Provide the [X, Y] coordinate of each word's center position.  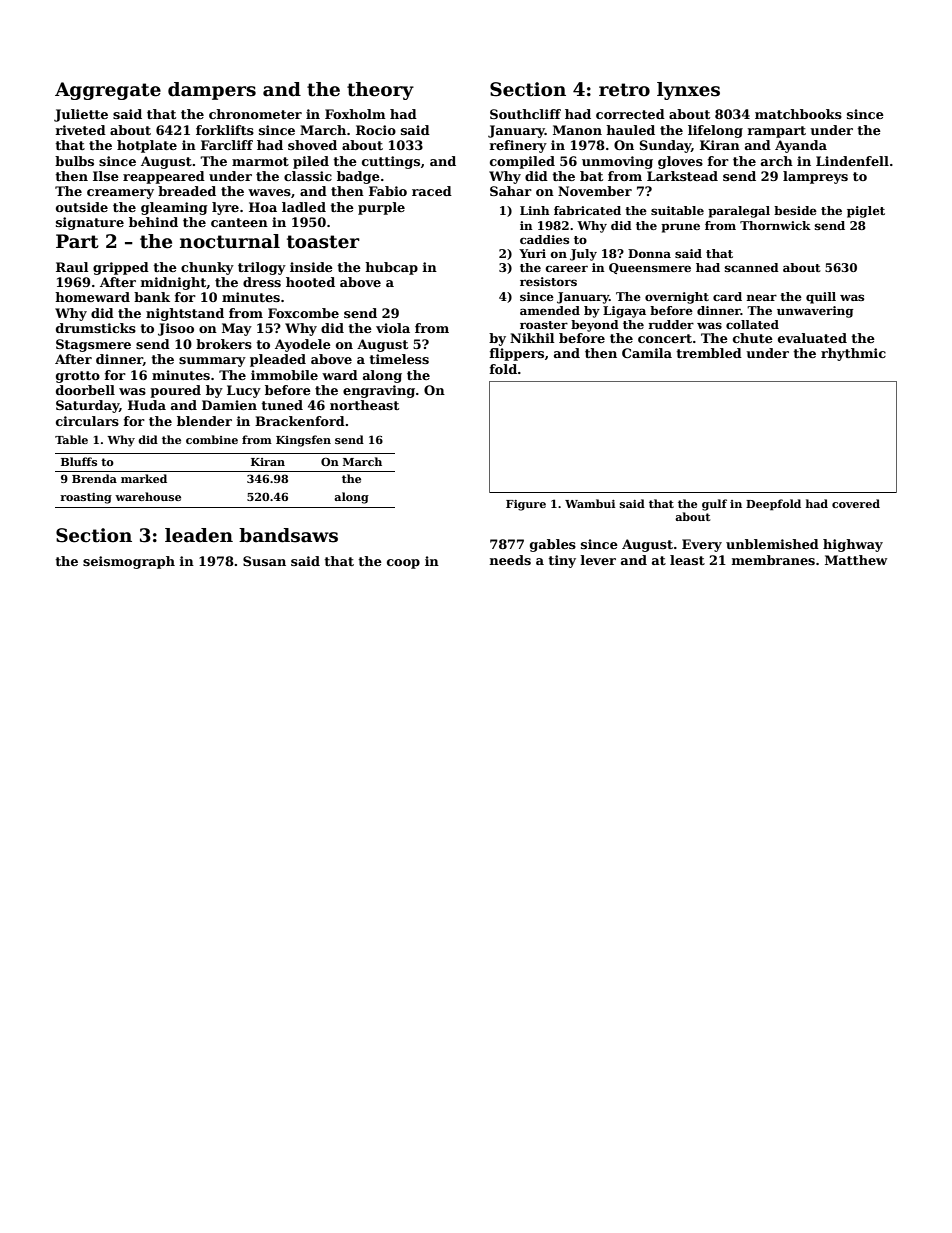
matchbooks [798, 114]
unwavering [815, 312]
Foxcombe [303, 313]
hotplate [147, 146]
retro [624, 90]
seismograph [129, 562]
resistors [548, 281]
